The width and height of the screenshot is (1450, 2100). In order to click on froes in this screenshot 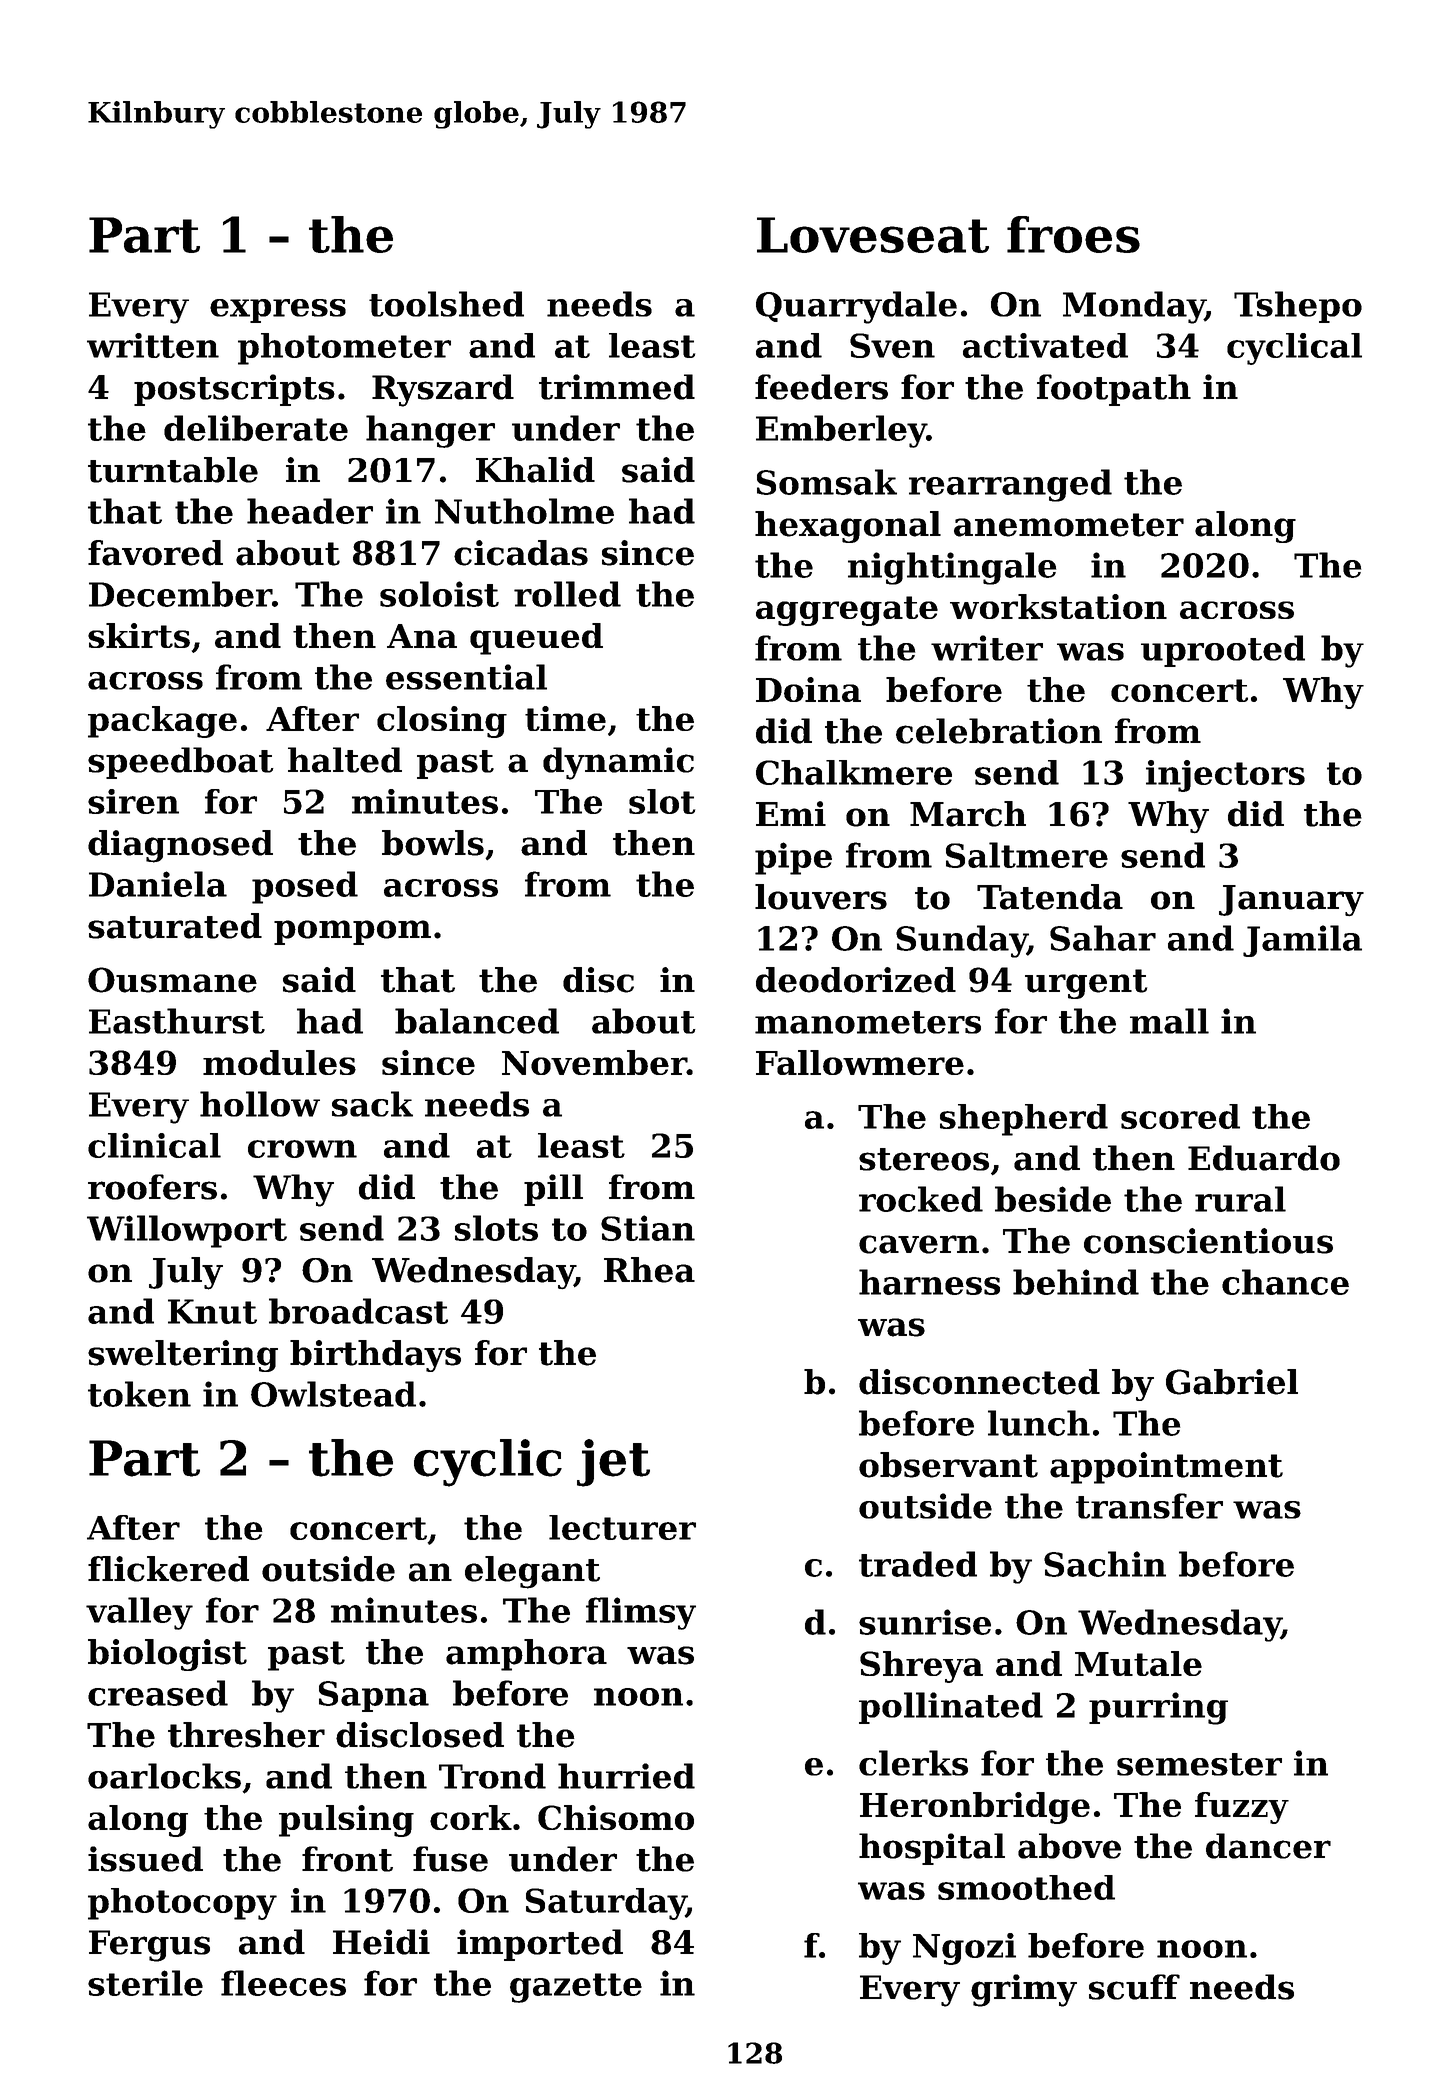, I will do `click(1073, 234)`.
